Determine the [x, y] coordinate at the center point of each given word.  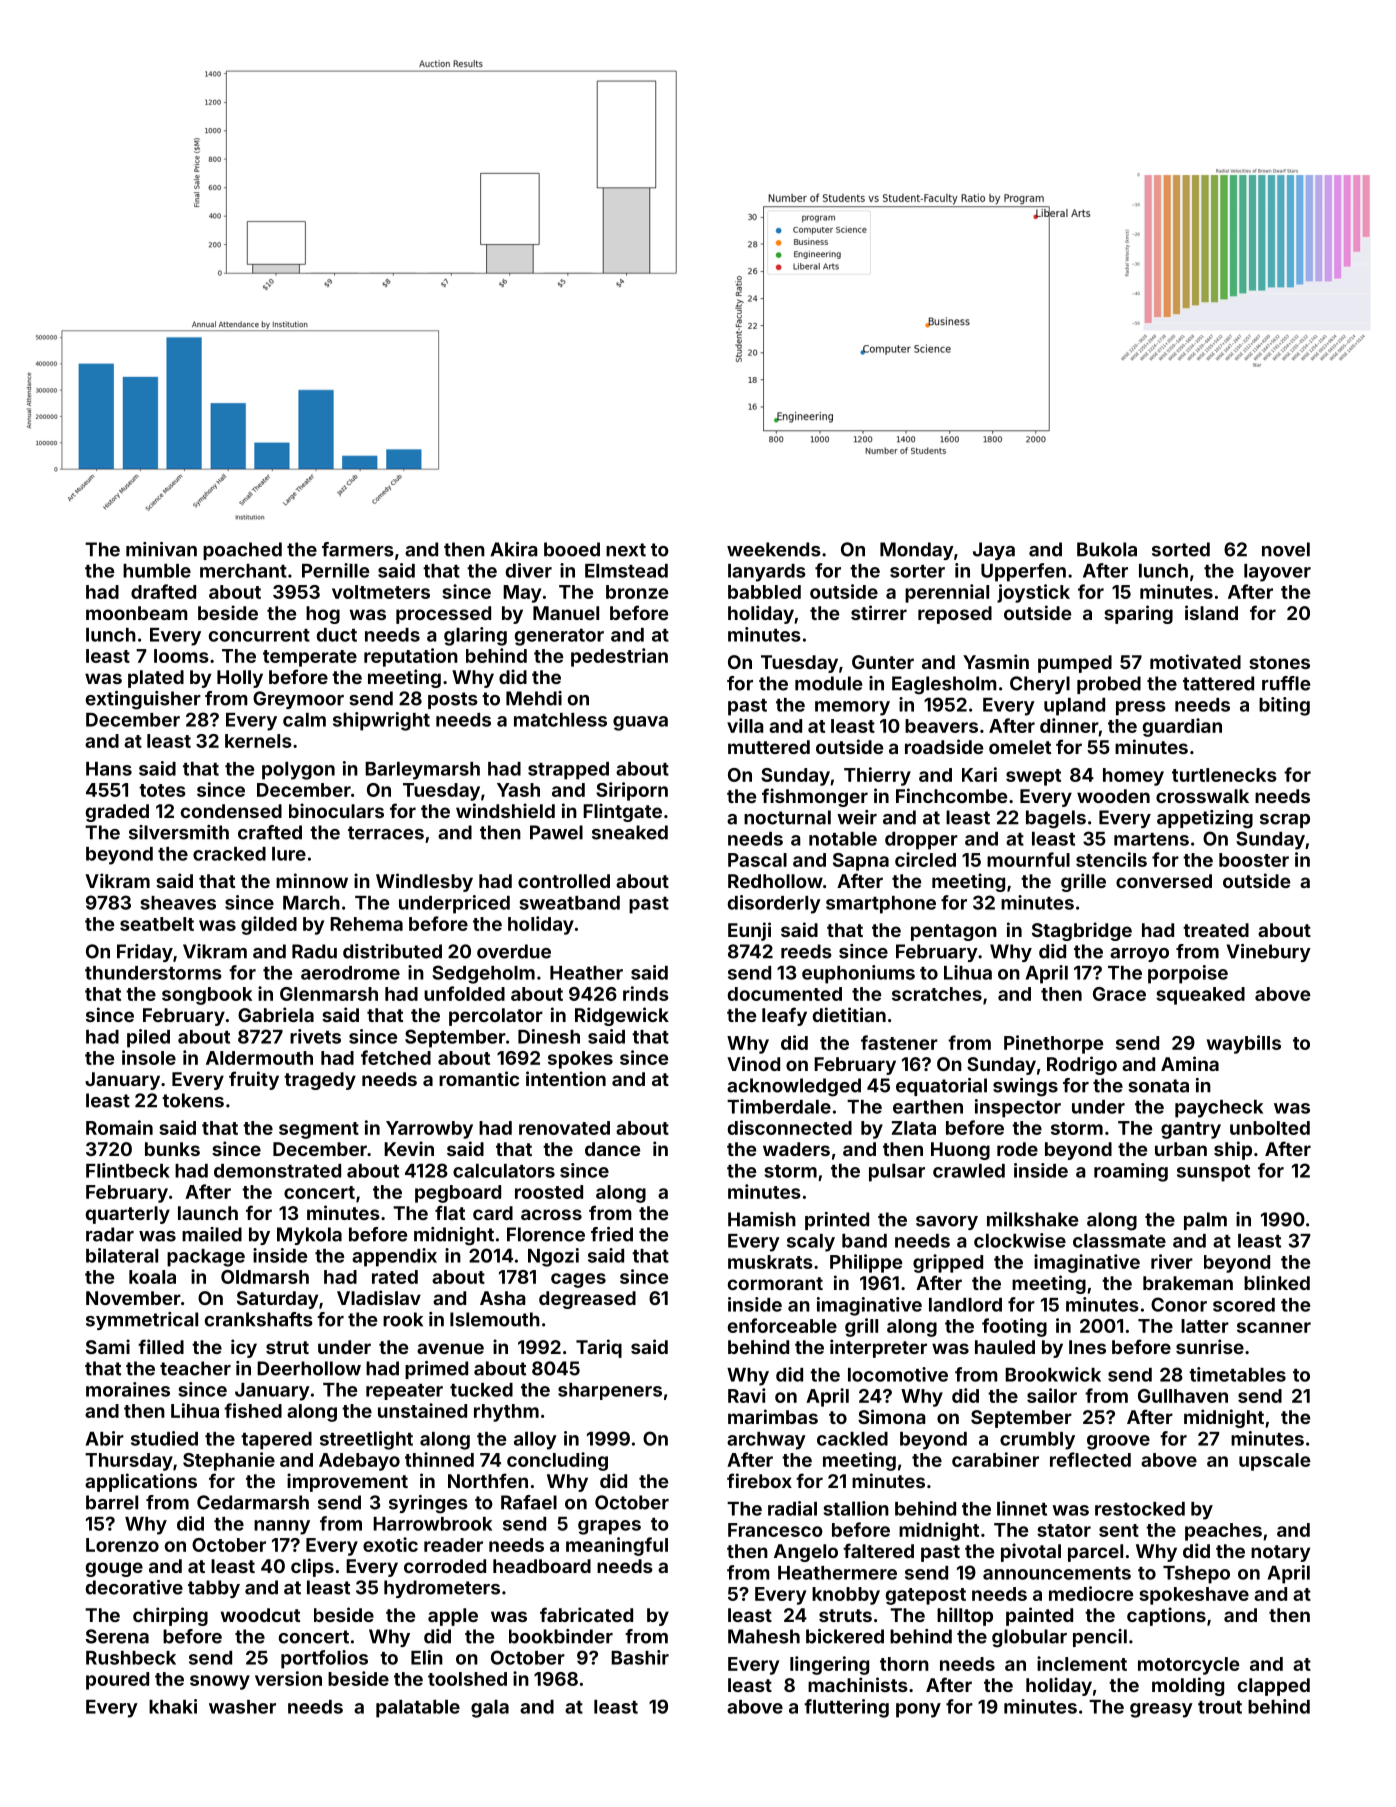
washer [242, 1707]
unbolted [1270, 1128]
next [626, 550]
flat [450, 1212]
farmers [358, 549]
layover [1277, 573]
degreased [587, 1300]
